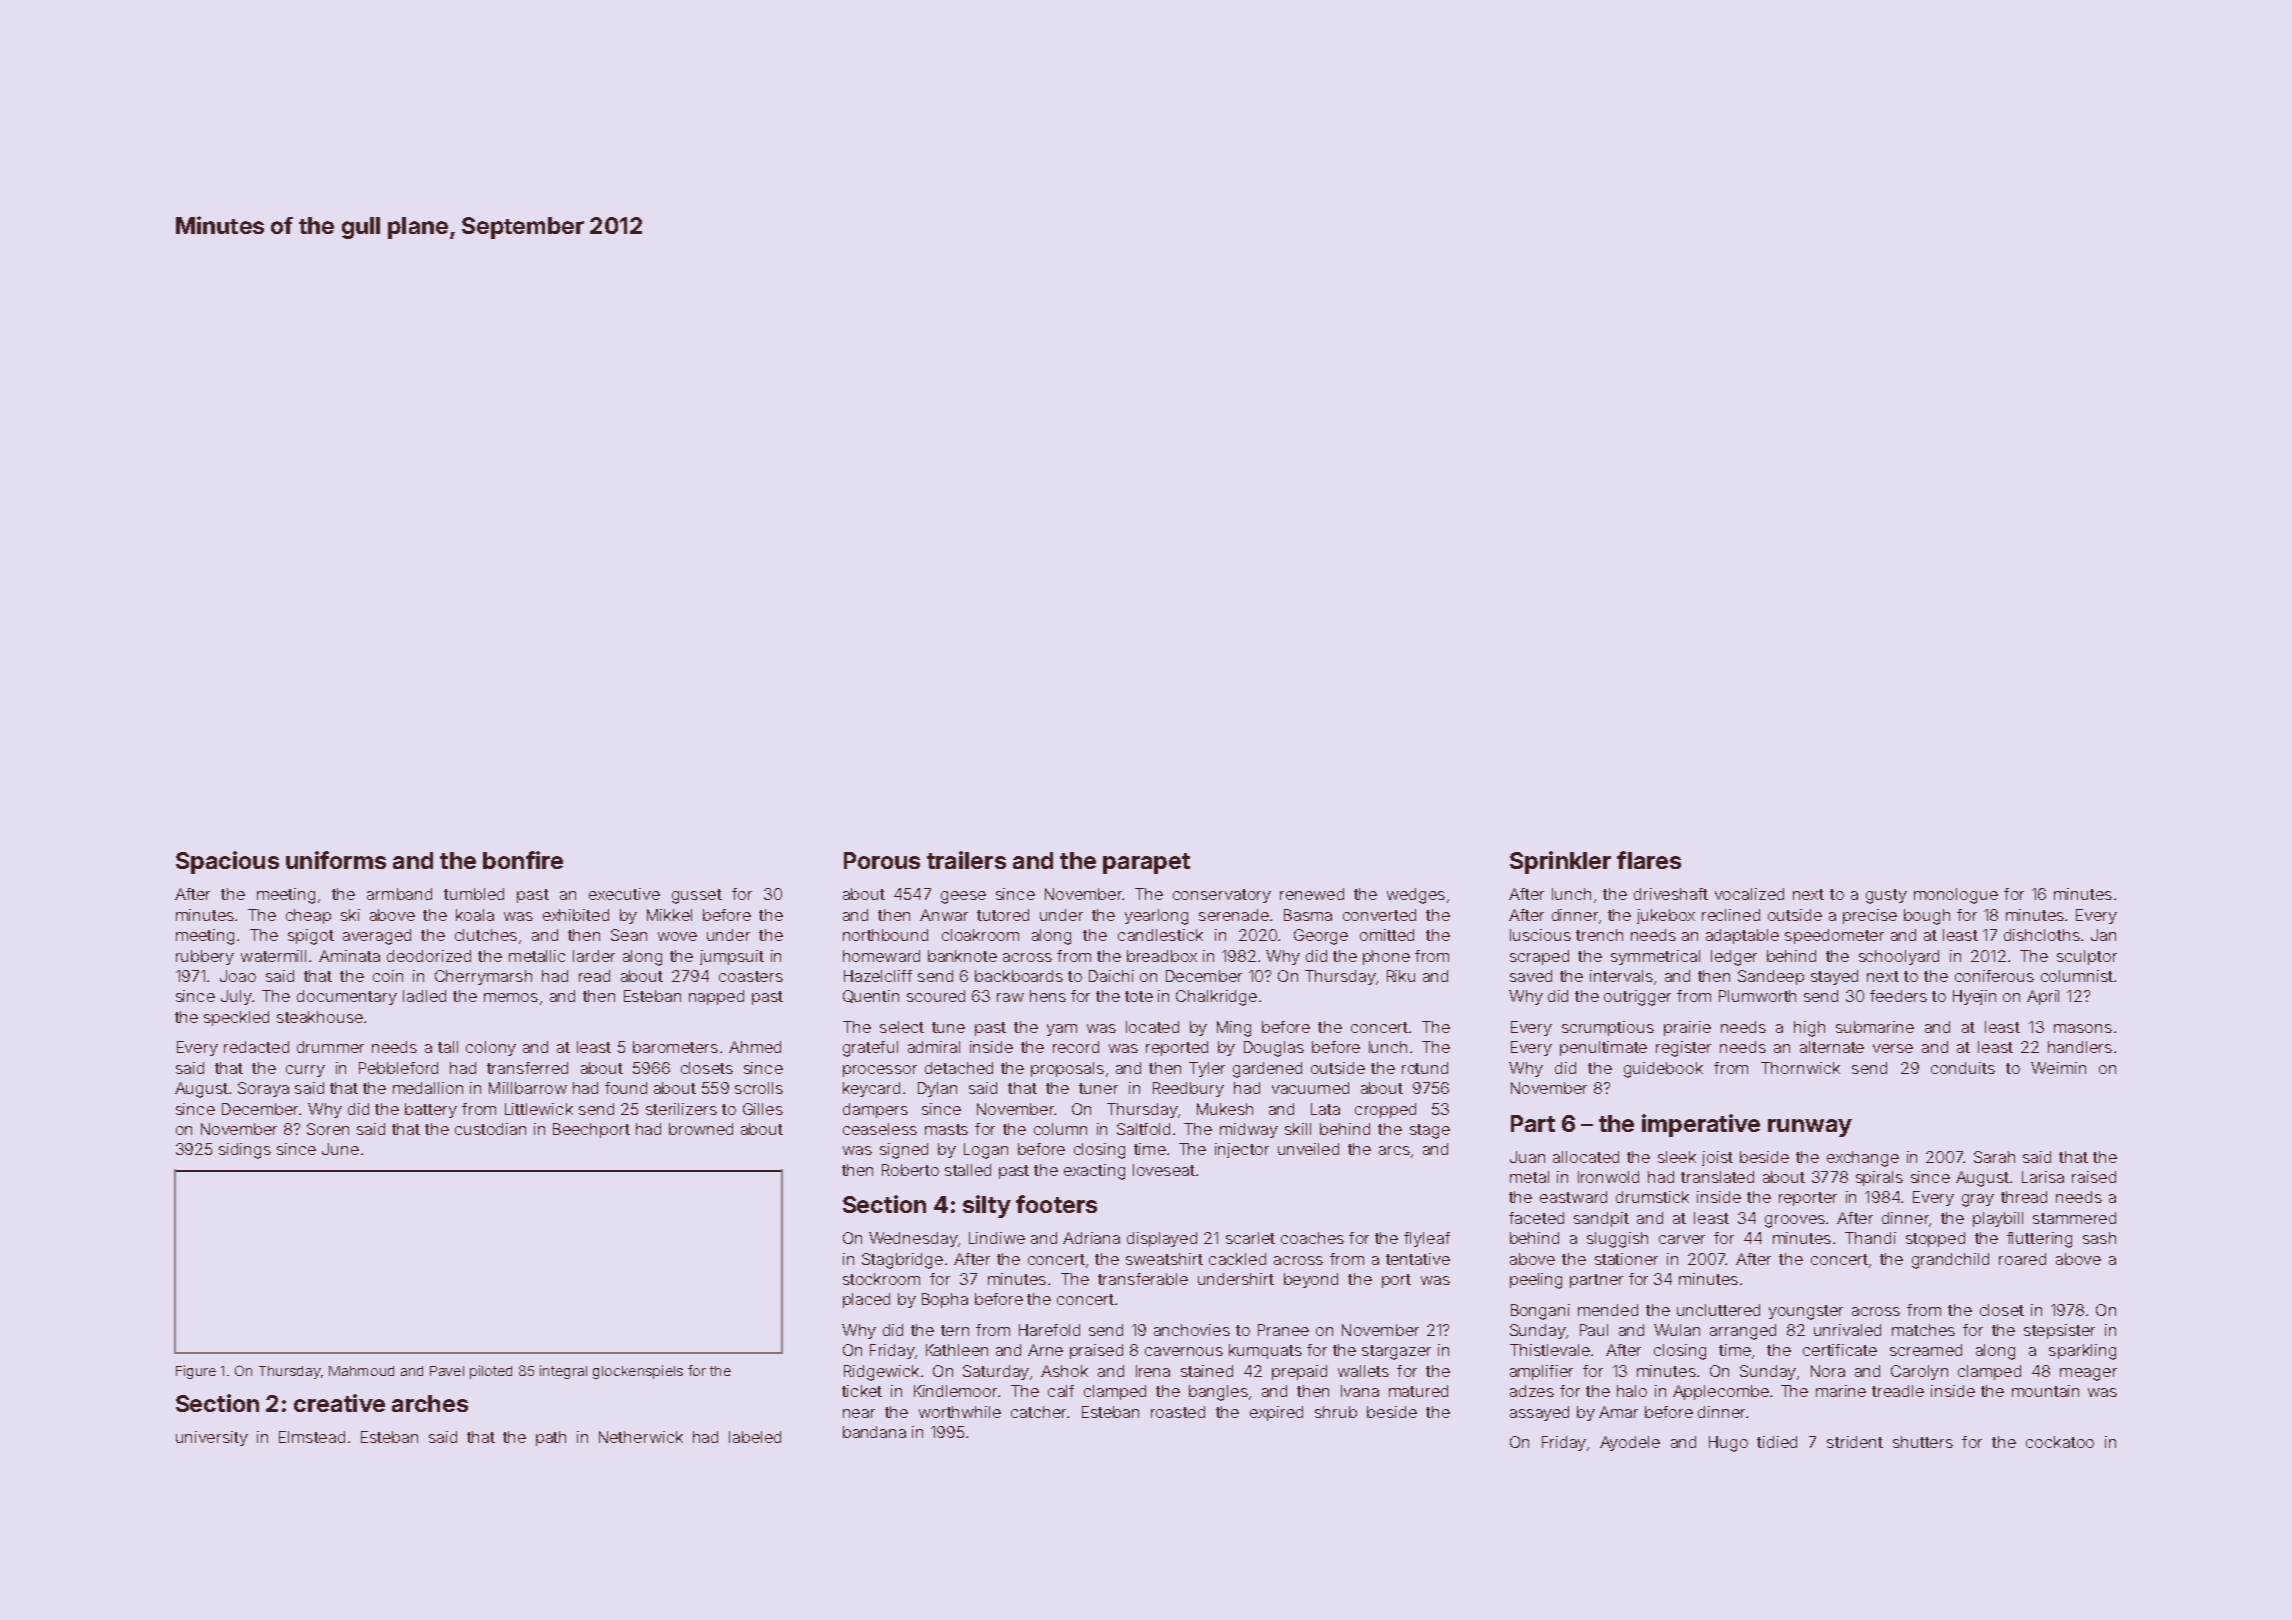 Image resolution: width=2292 pixels, height=1620 pixels. What do you see at coordinates (430, 1403) in the image?
I see `arches` at bounding box center [430, 1403].
